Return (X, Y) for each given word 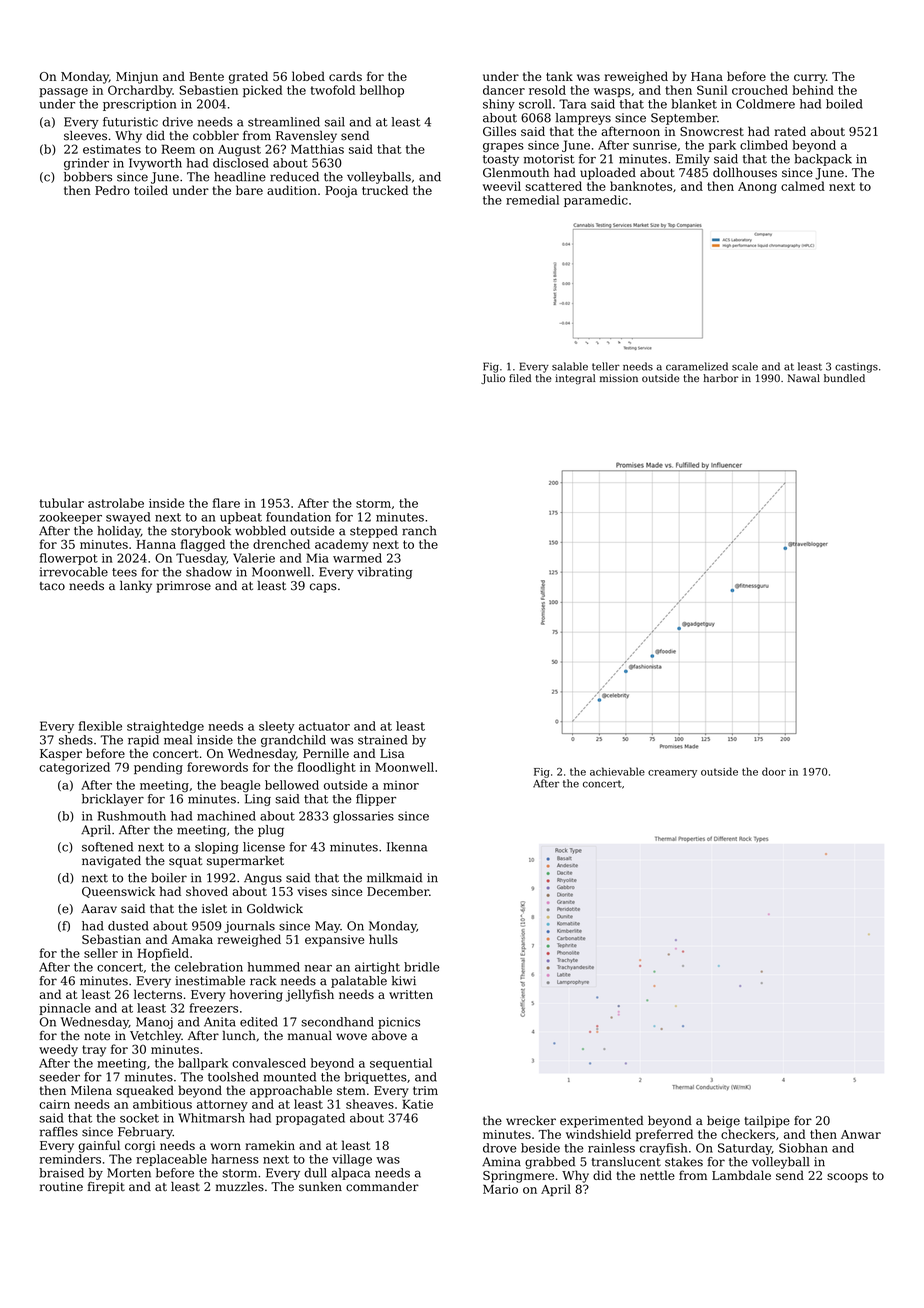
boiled (844, 104)
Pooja (341, 192)
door (774, 771)
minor (401, 785)
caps (323, 588)
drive (177, 122)
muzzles (240, 1187)
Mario (500, 1189)
